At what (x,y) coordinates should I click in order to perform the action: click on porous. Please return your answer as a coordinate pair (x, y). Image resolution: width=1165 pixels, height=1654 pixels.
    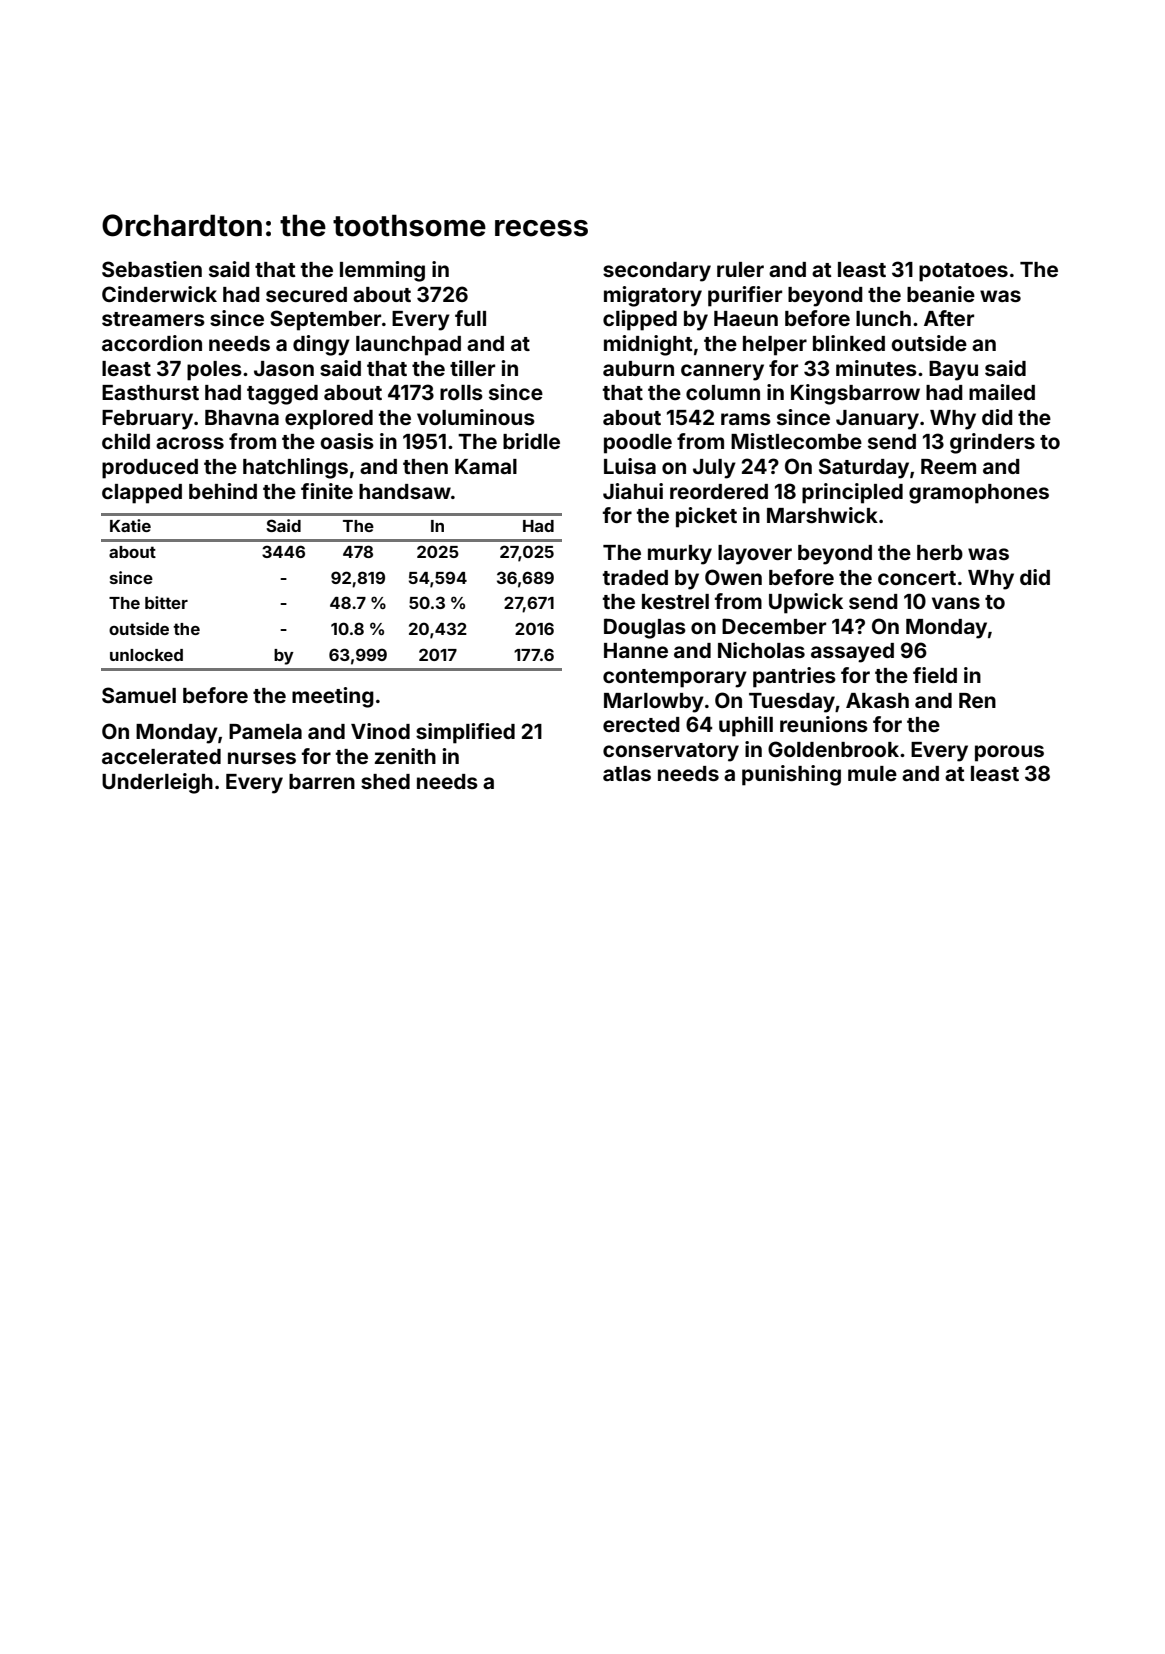
    Looking at the image, I should click on (1009, 753).
